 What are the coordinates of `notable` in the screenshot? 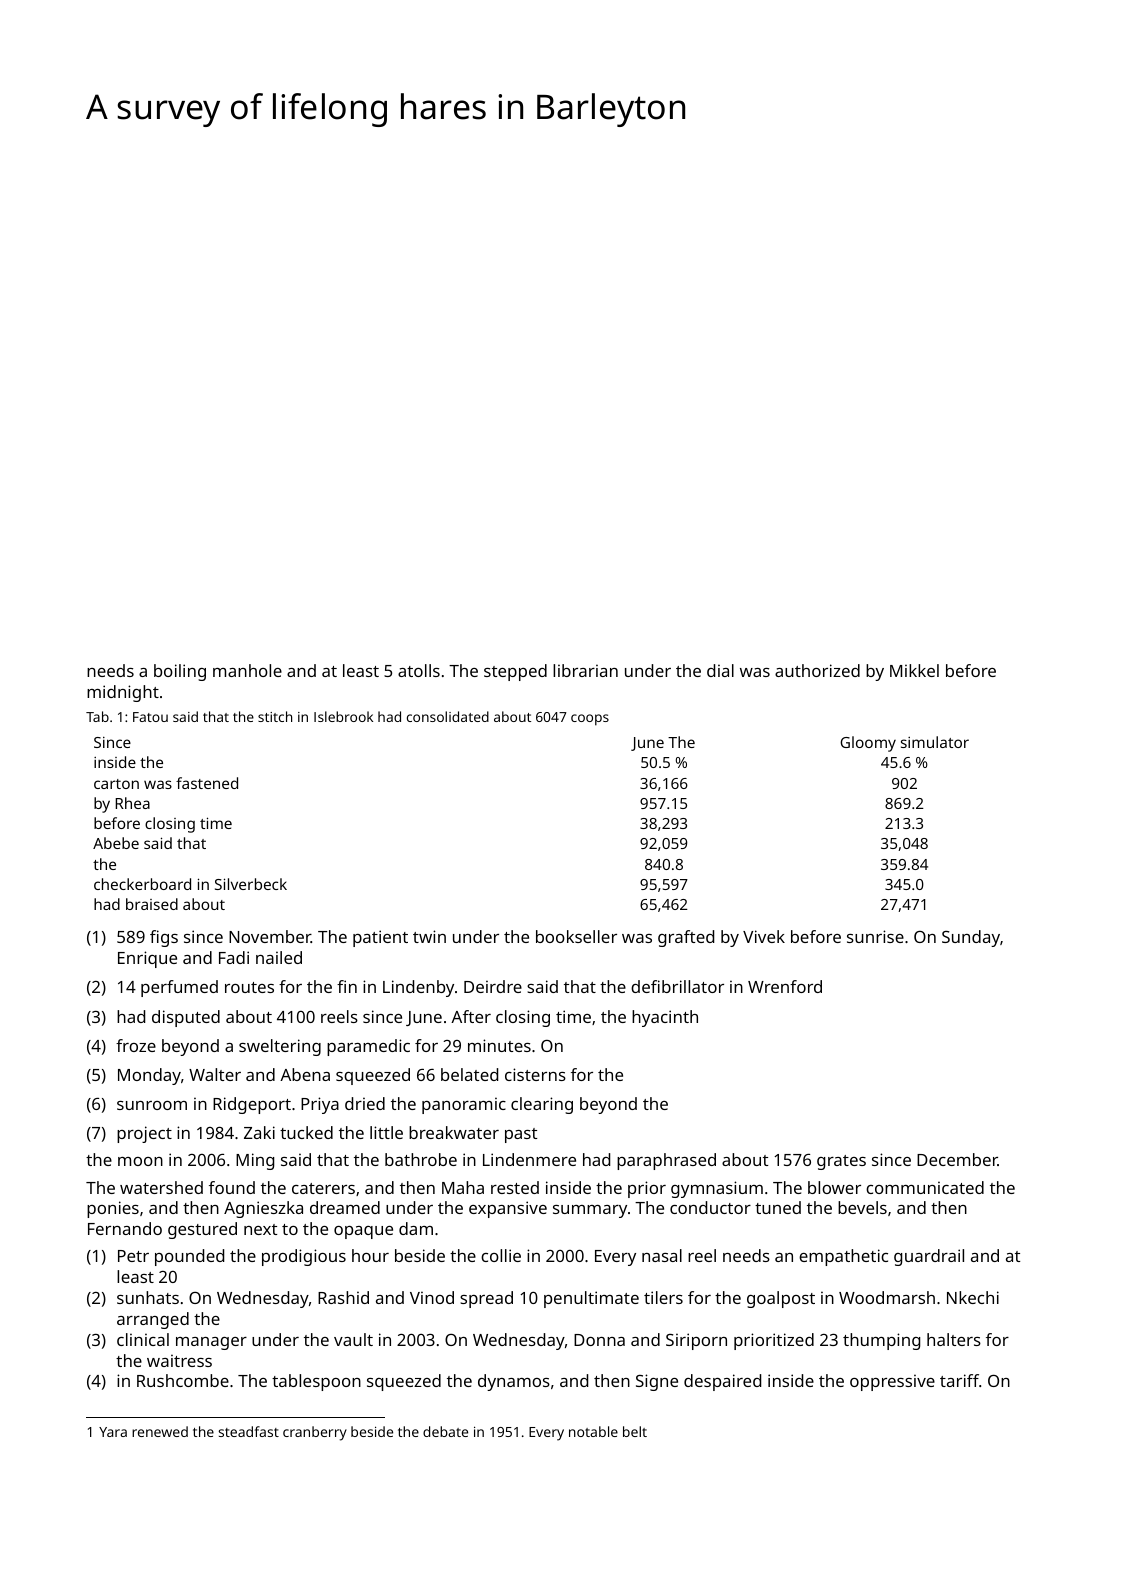 It's located at (593, 1431).
